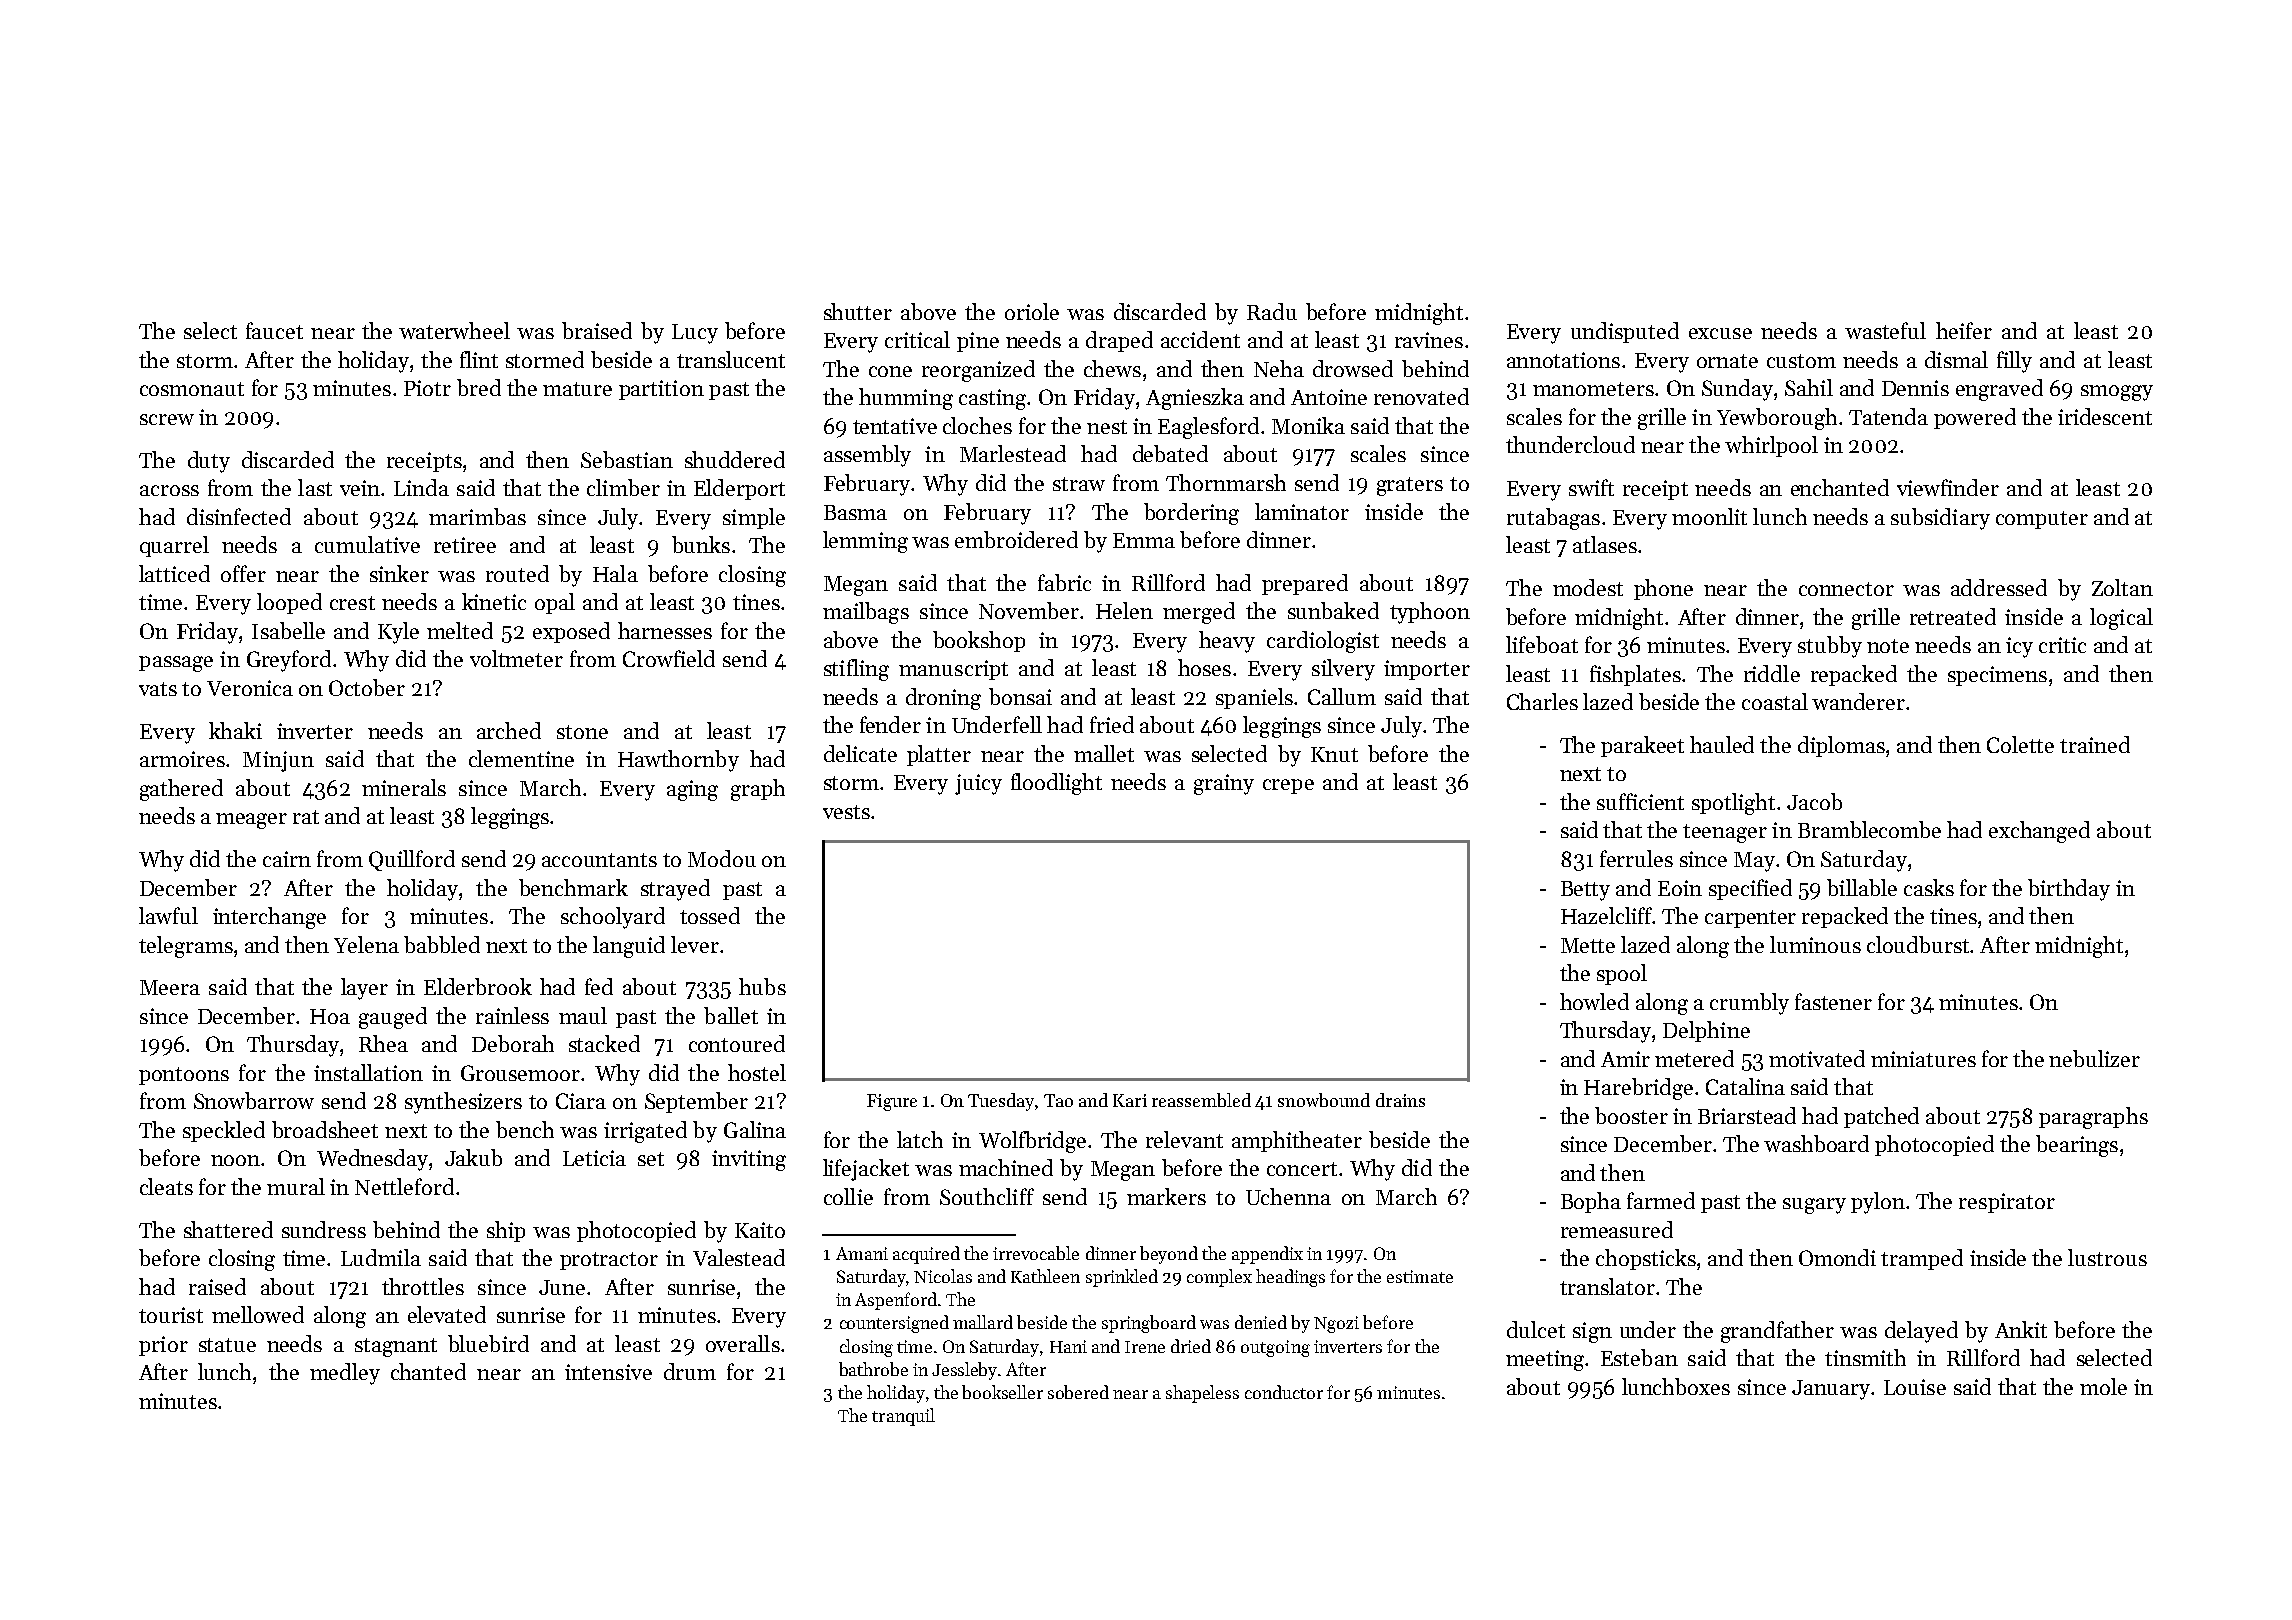  Describe the element at coordinates (2069, 890) in the image. I see `birthday` at that location.
